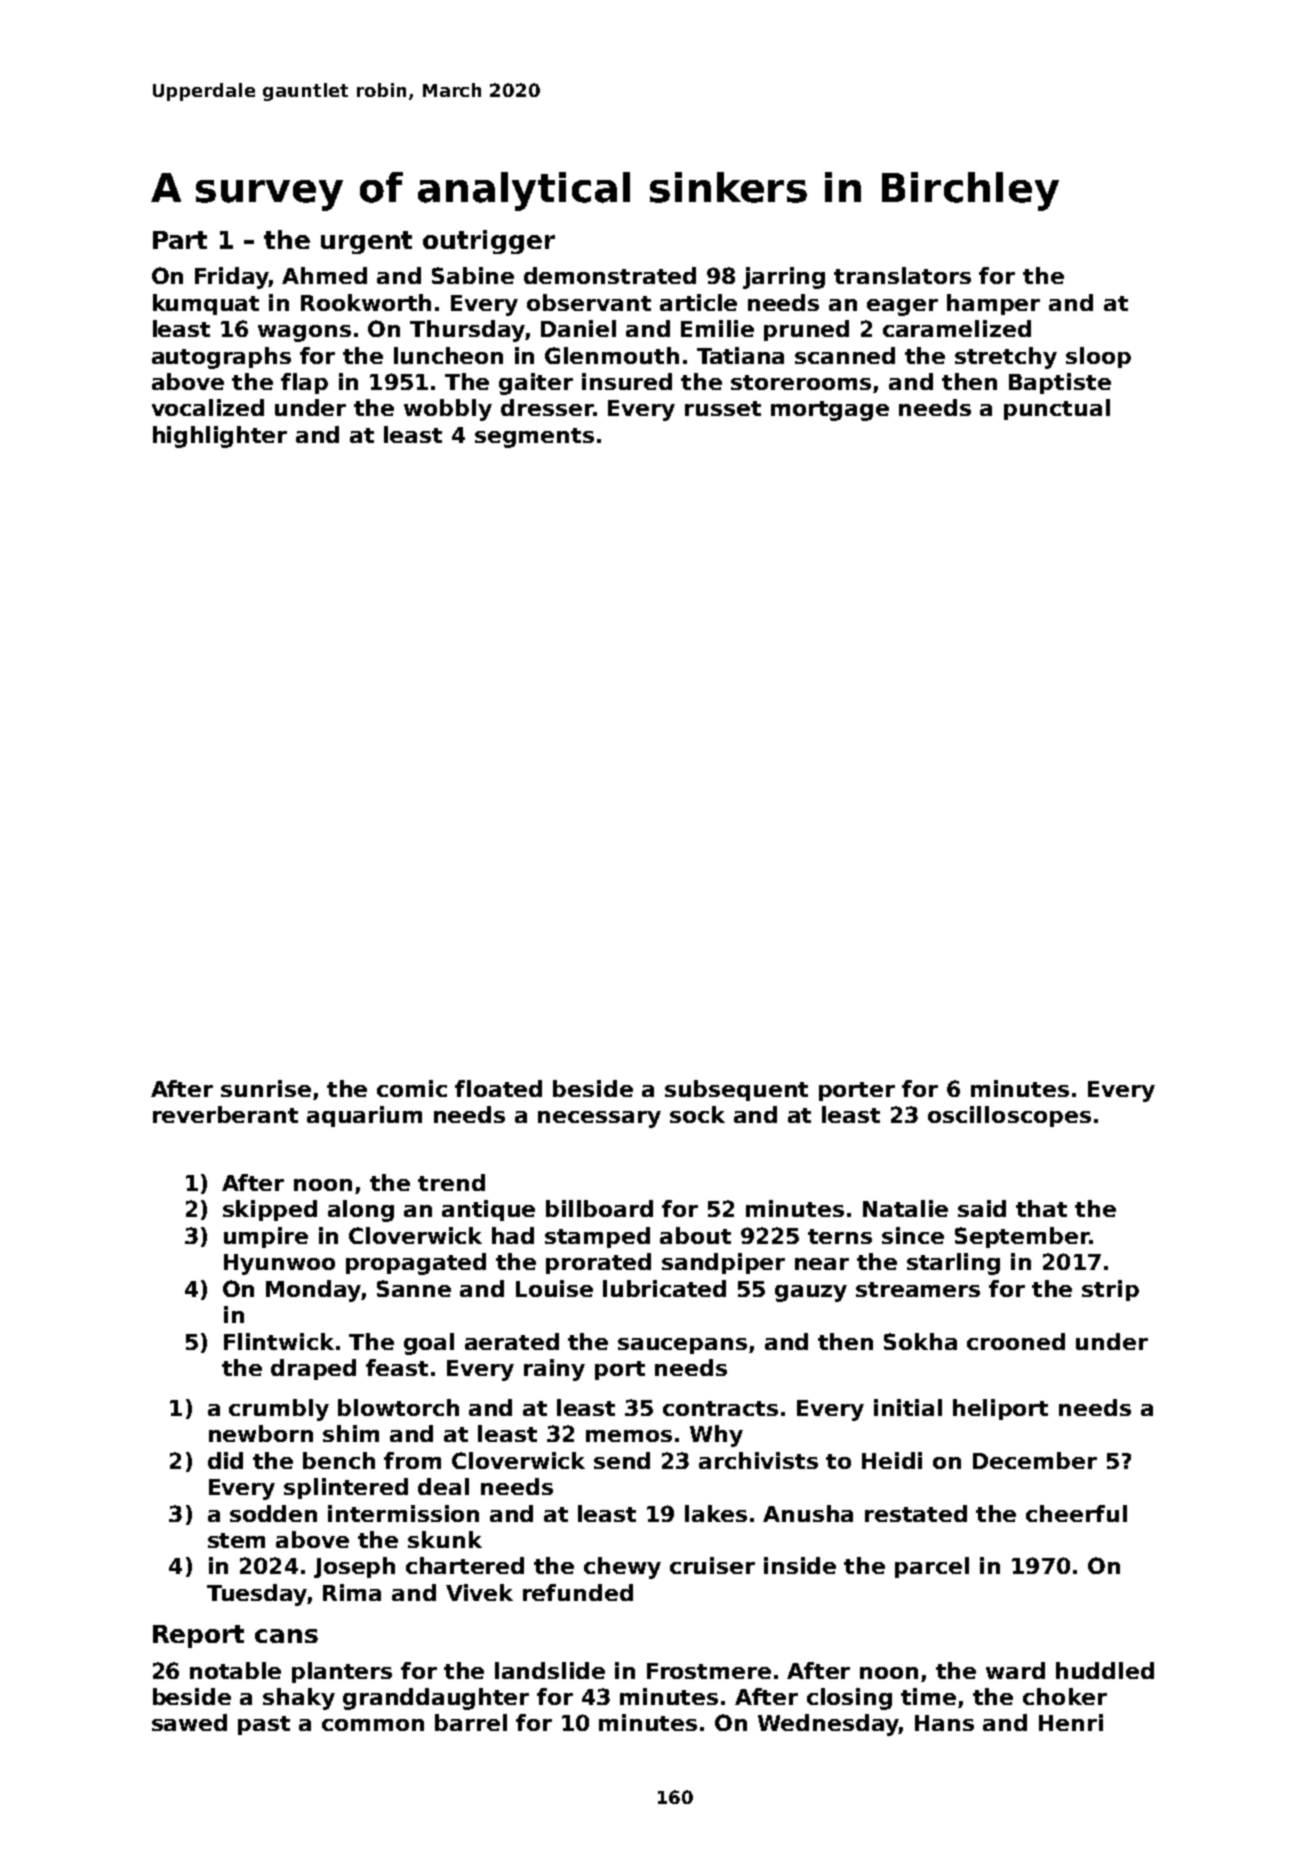  Describe the element at coordinates (828, 1725) in the page. I see `Wednesday` at that location.
